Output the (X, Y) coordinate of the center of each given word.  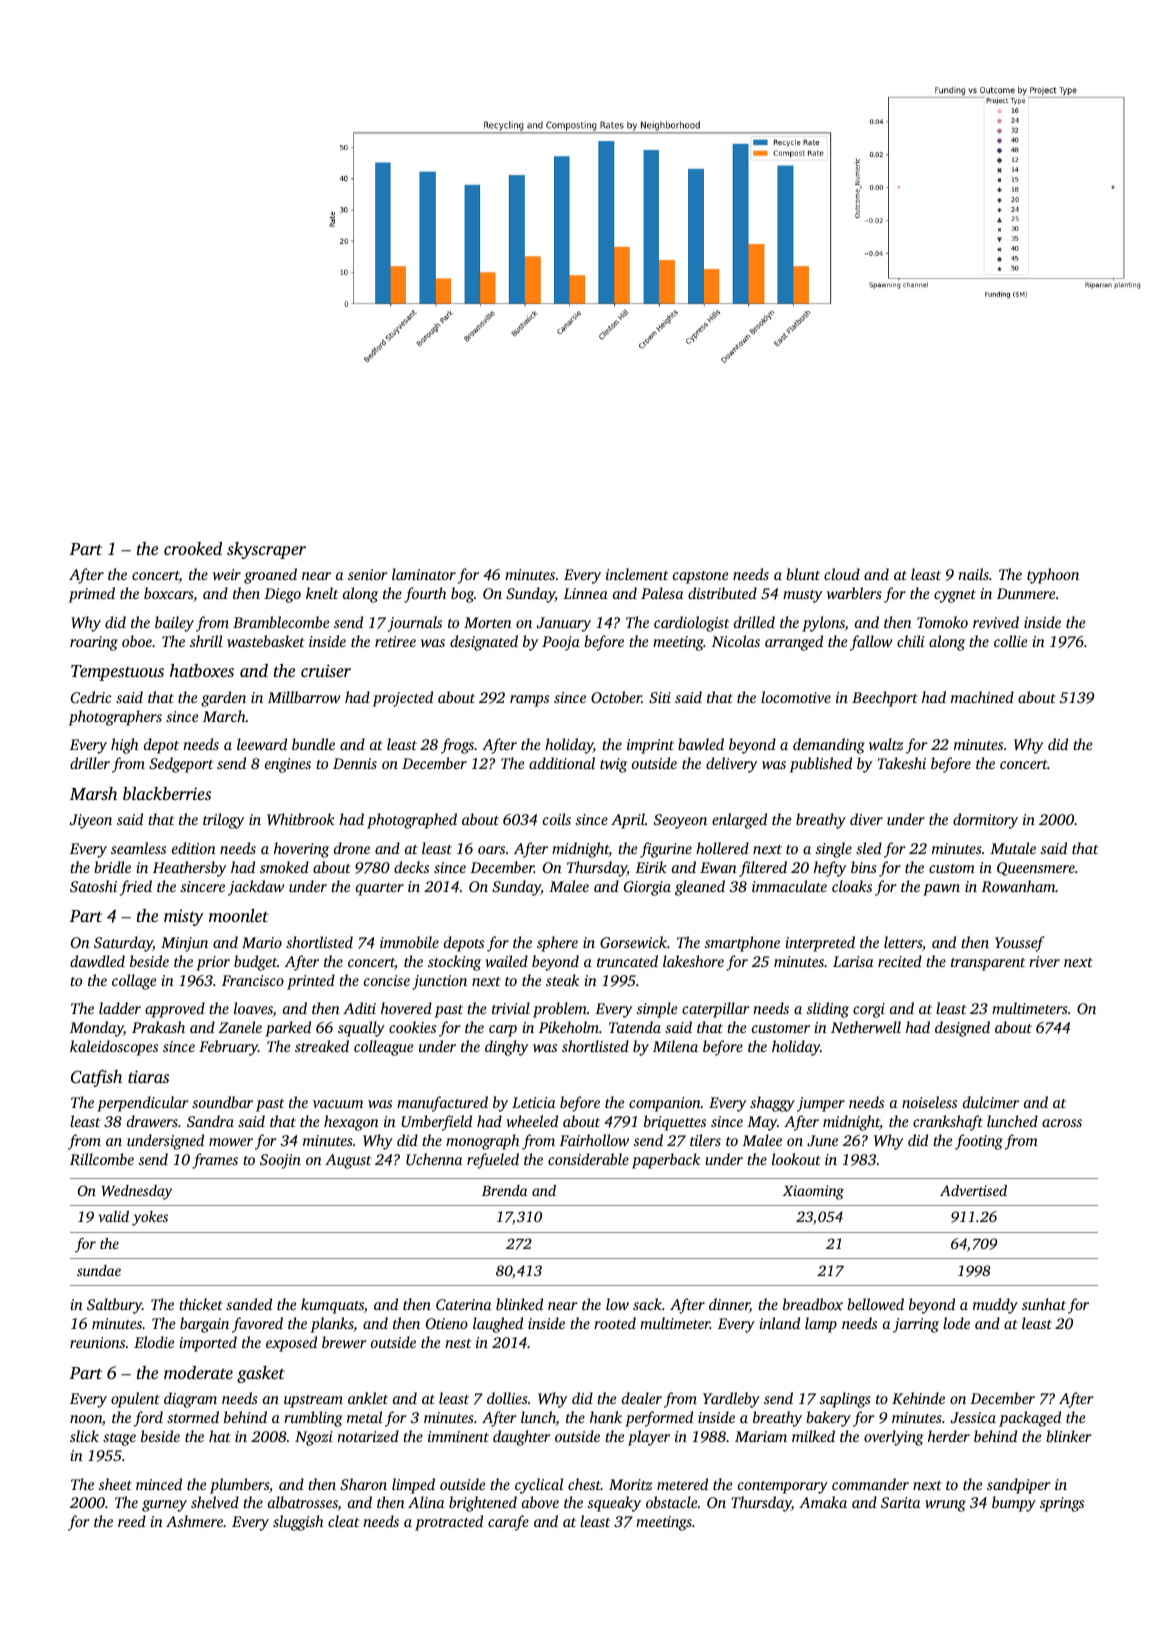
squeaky (614, 1504)
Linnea (585, 593)
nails (973, 574)
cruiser (326, 670)
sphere (557, 944)
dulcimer (991, 1102)
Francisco (253, 980)
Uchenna (434, 1159)
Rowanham (1018, 886)
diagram (190, 1400)
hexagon (351, 1123)
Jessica (973, 1417)
